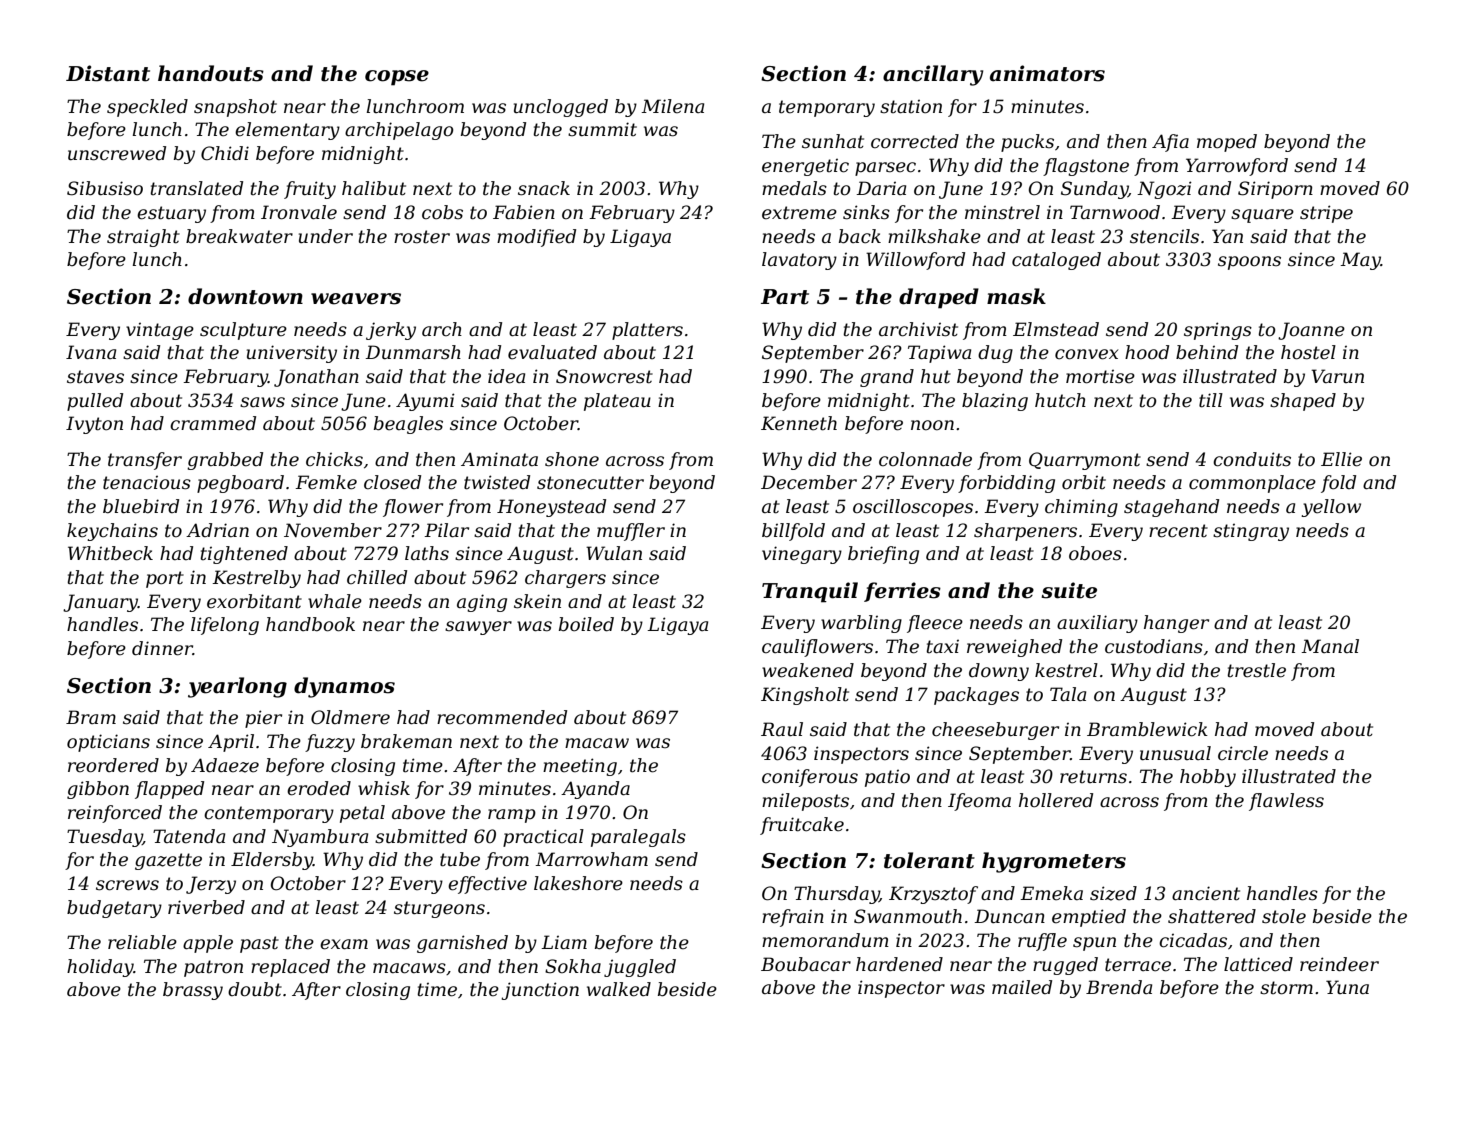 The image size is (1479, 1143). I want to click on jerky, so click(391, 331).
